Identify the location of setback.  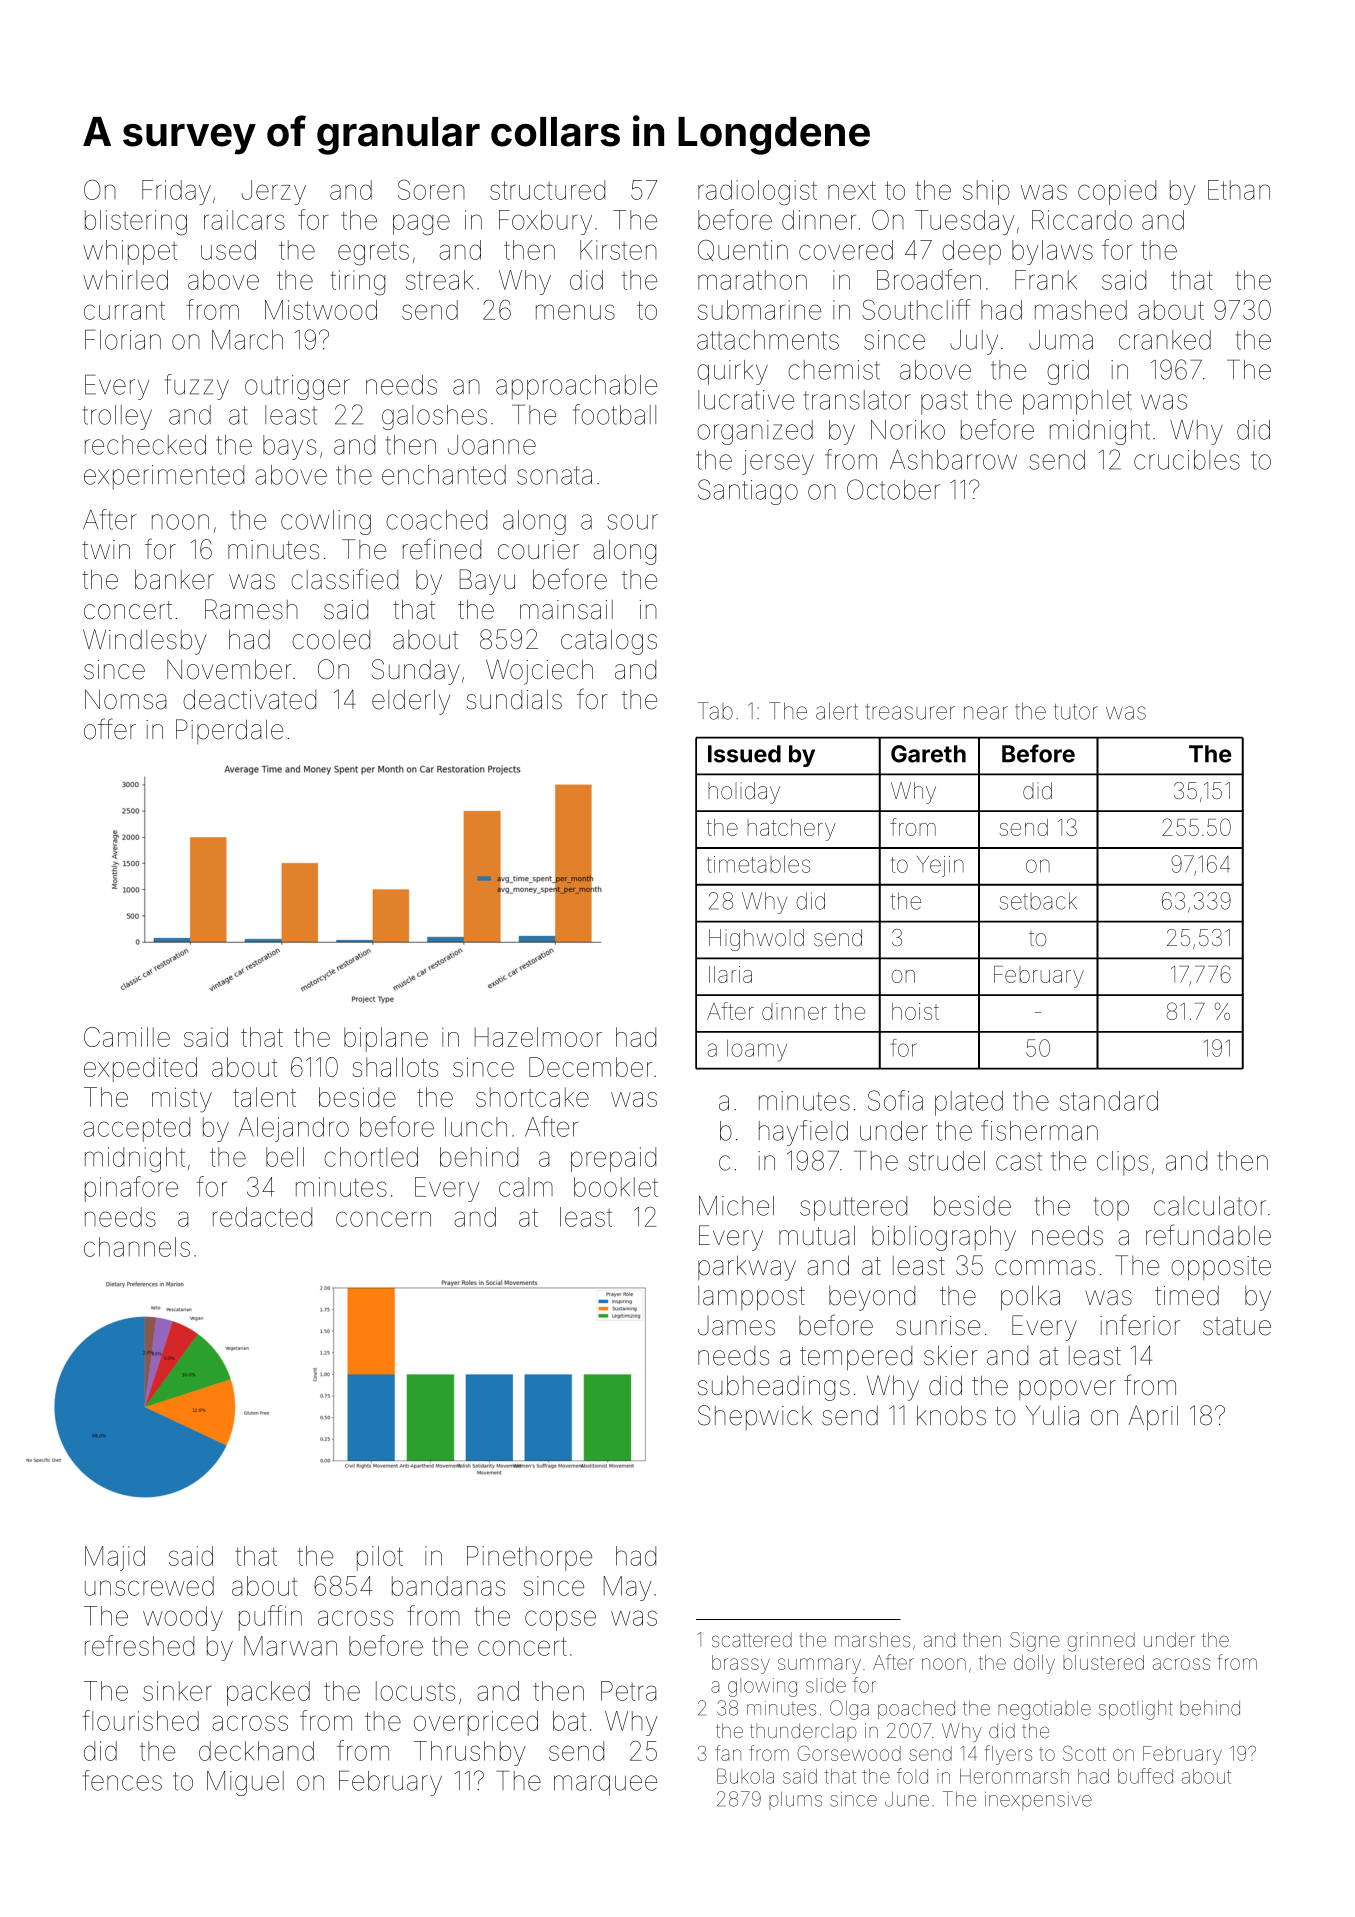
(1038, 901).
